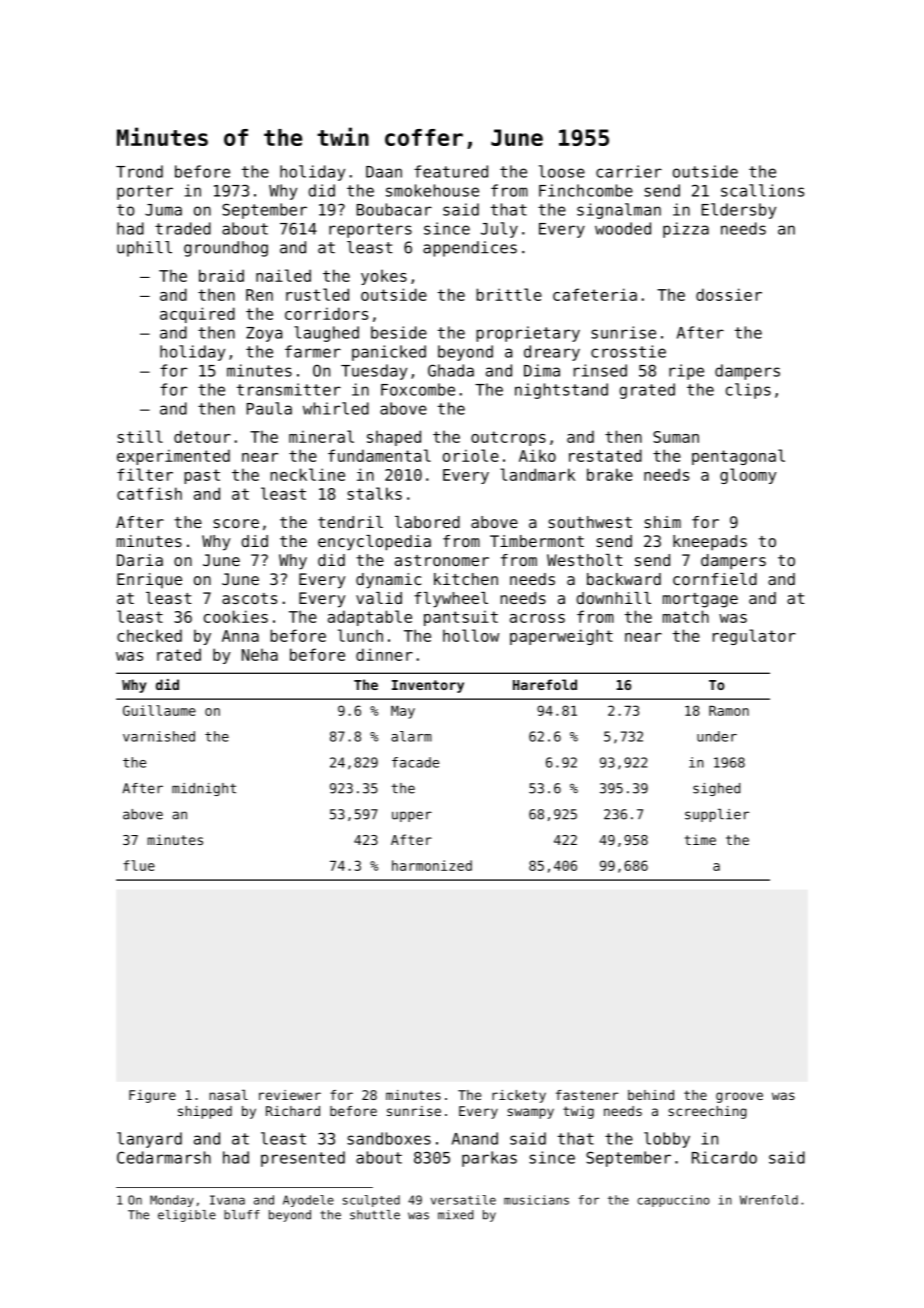  What do you see at coordinates (249, 598) in the screenshot?
I see `ascots` at bounding box center [249, 598].
